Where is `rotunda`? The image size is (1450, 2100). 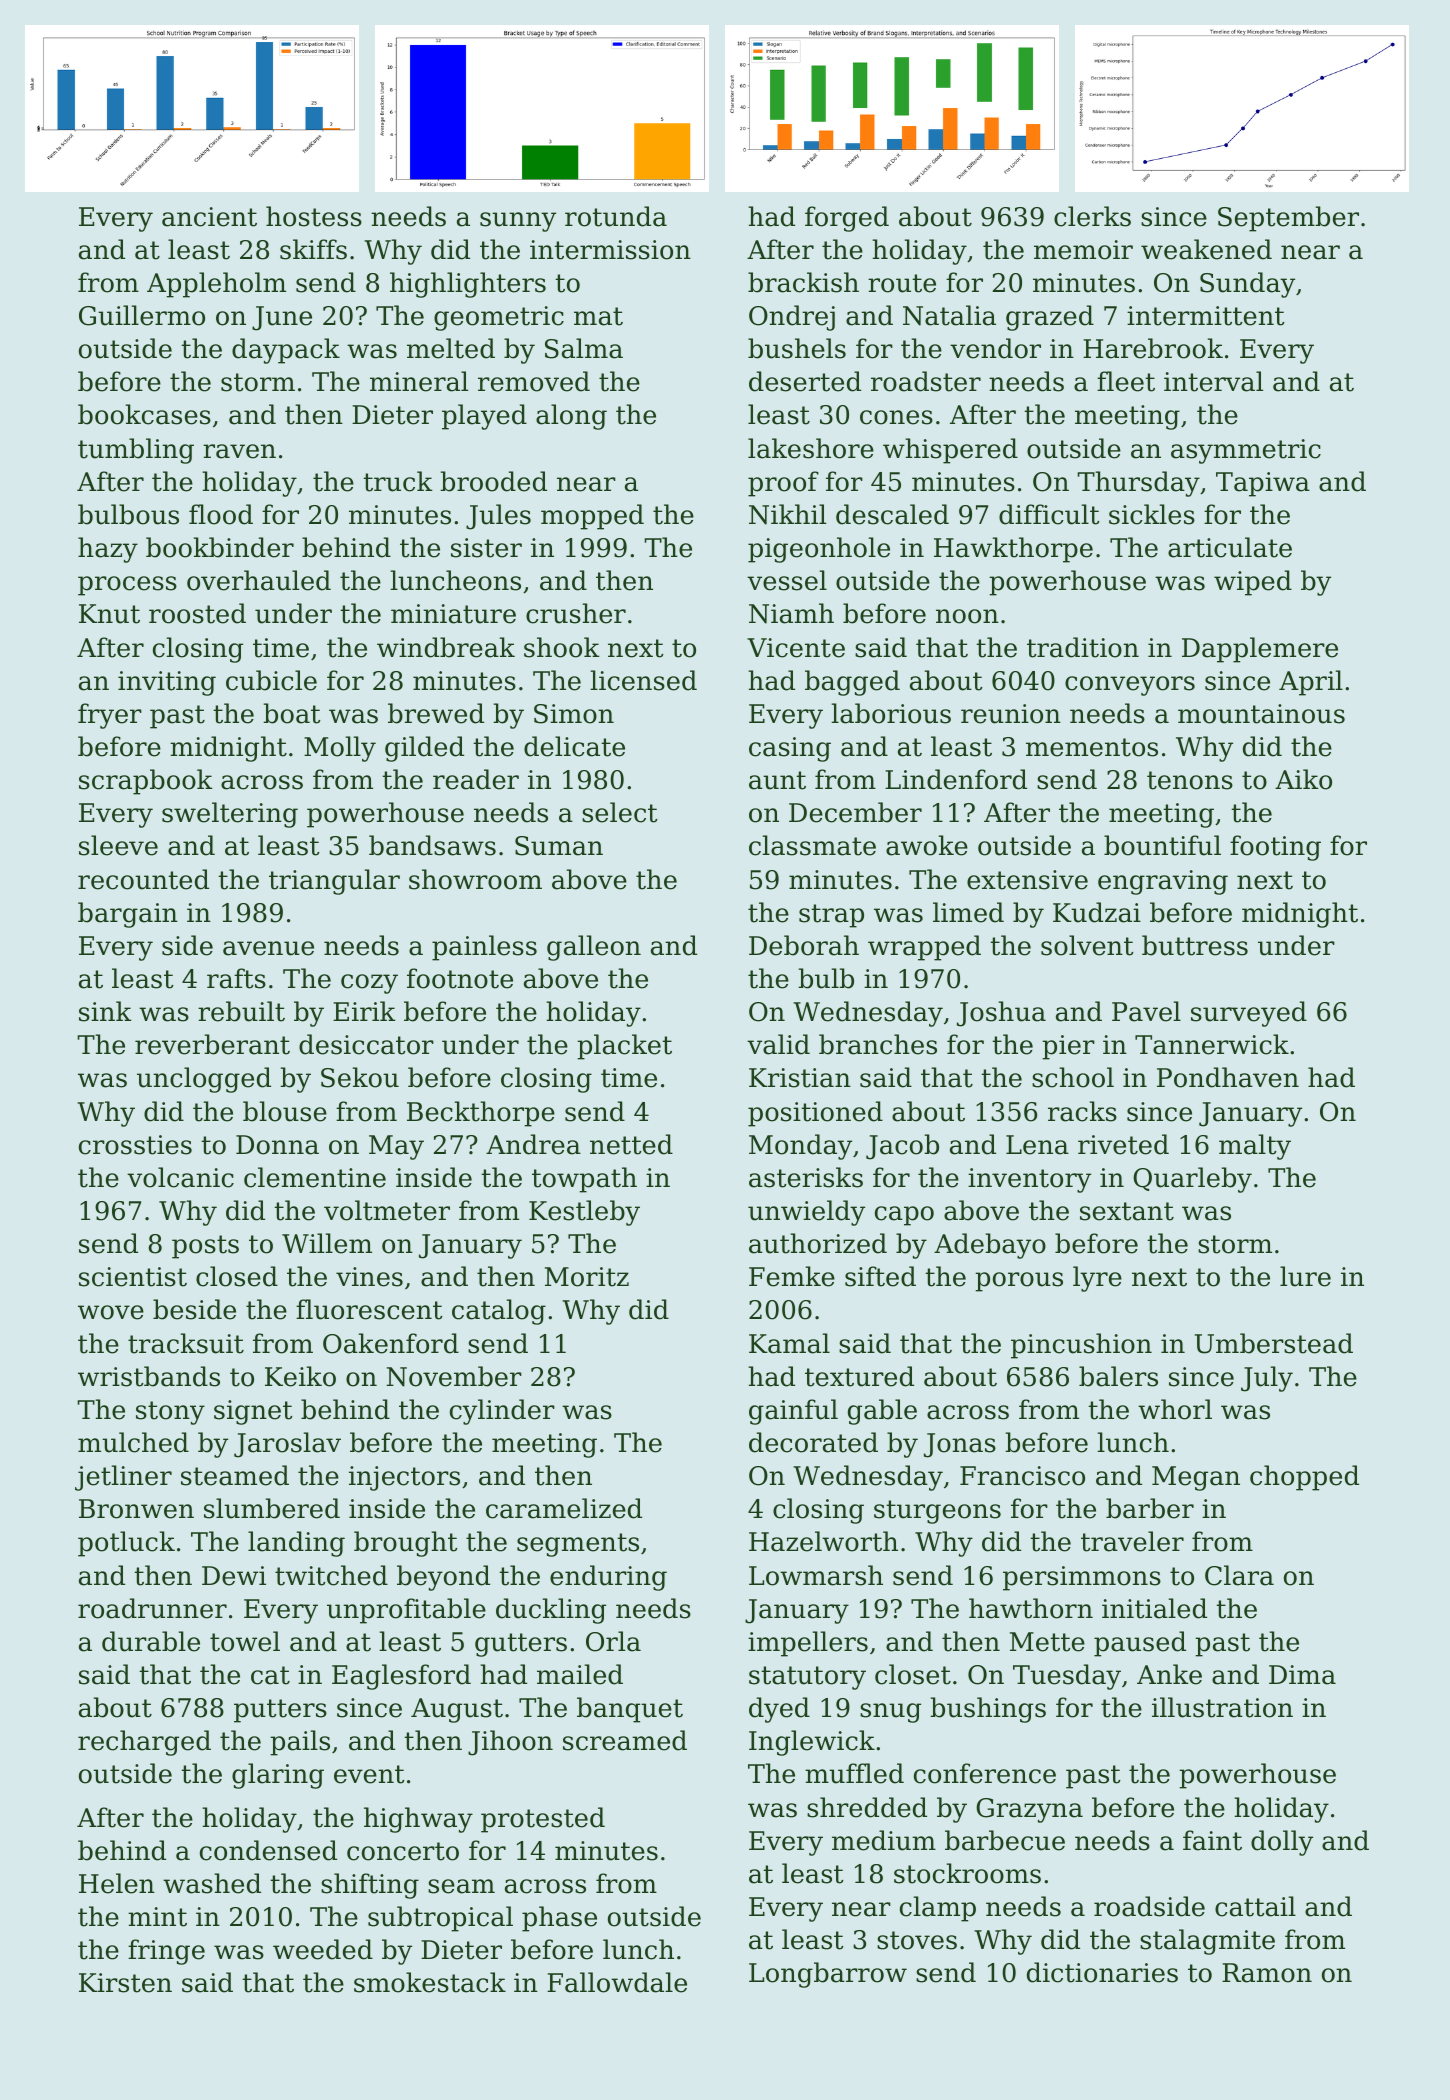
rotunda is located at coordinates (616, 216).
